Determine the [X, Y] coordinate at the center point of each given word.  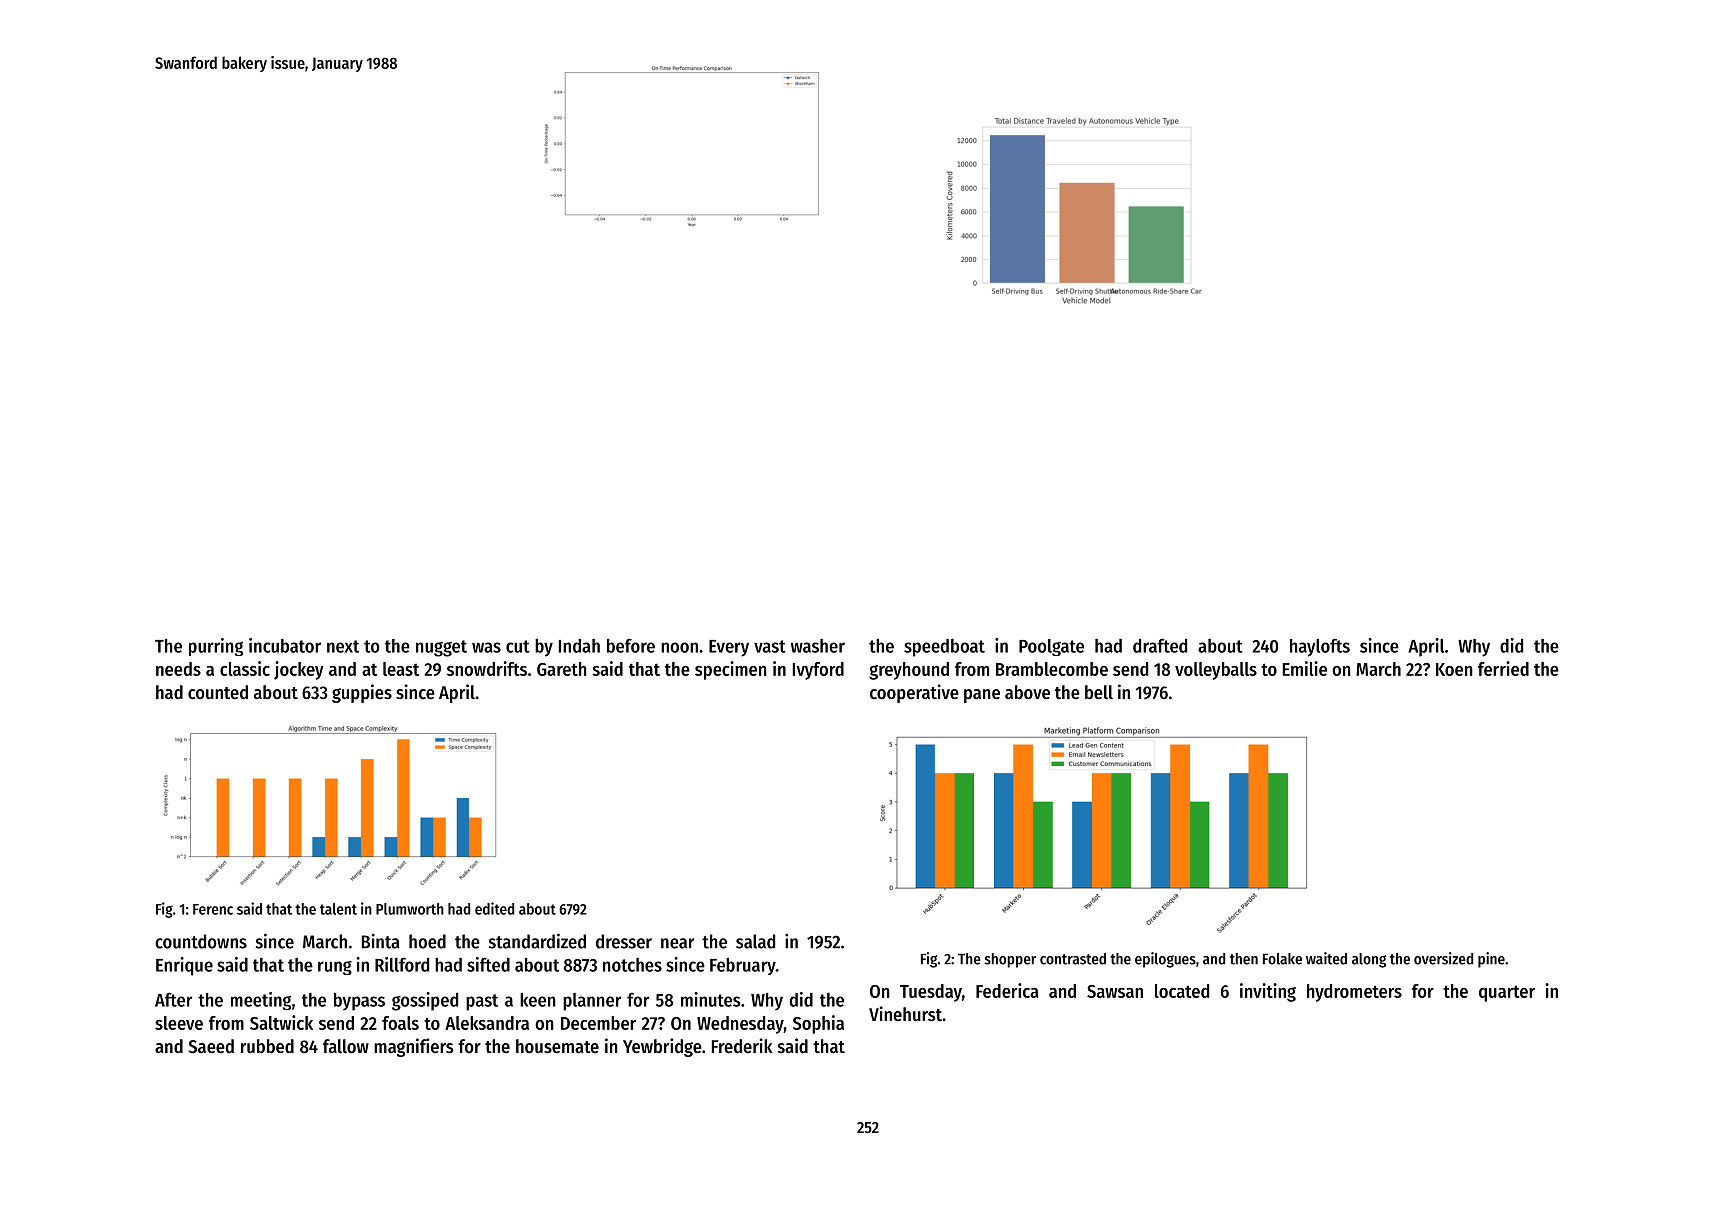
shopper [1010, 960]
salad [755, 941]
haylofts [1320, 648]
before [631, 645]
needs [178, 669]
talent [338, 909]
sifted [488, 964]
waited [1326, 958]
